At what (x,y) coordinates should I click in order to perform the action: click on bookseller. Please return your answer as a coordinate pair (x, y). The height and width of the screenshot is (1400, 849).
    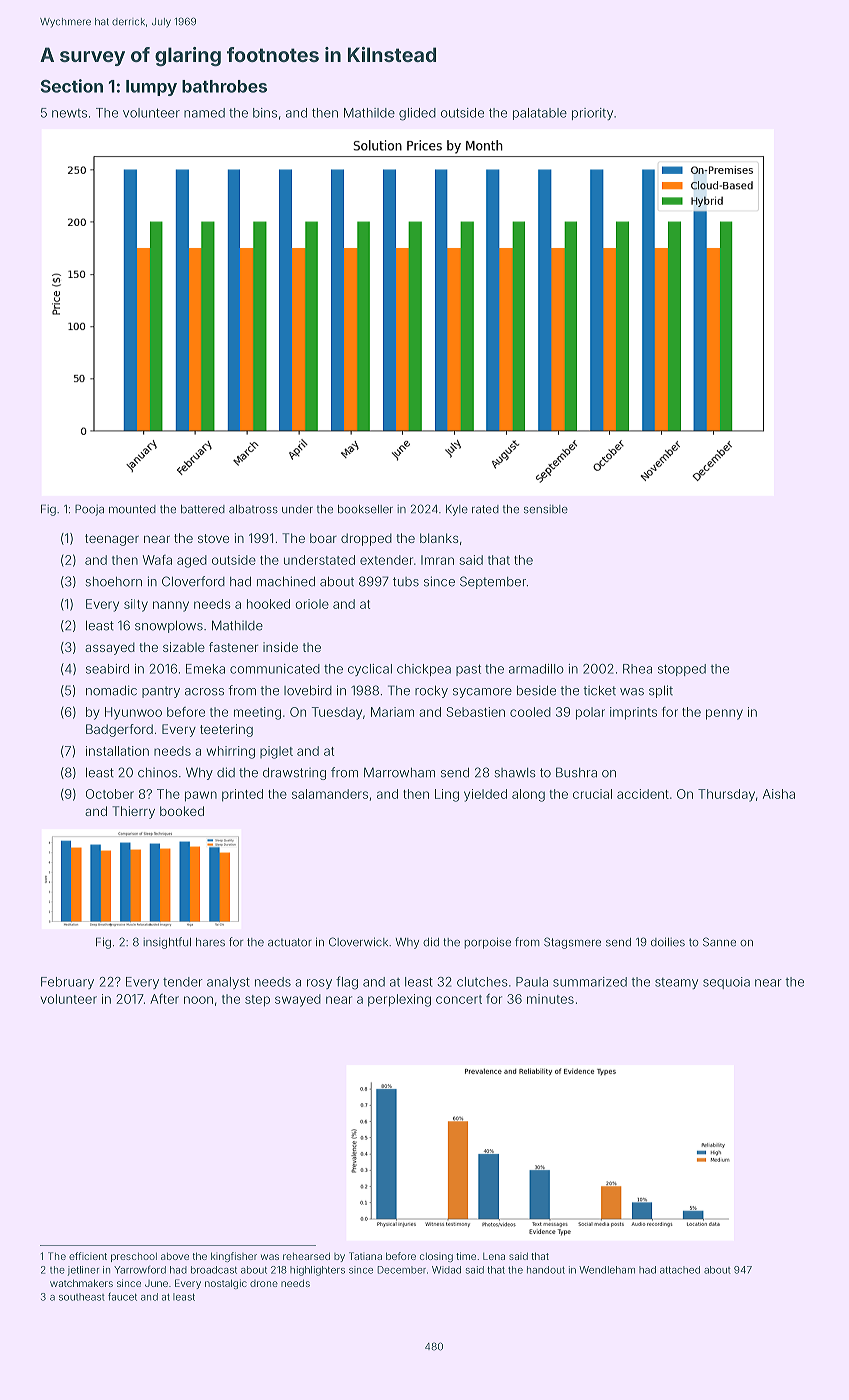
    Looking at the image, I should click on (365, 509).
